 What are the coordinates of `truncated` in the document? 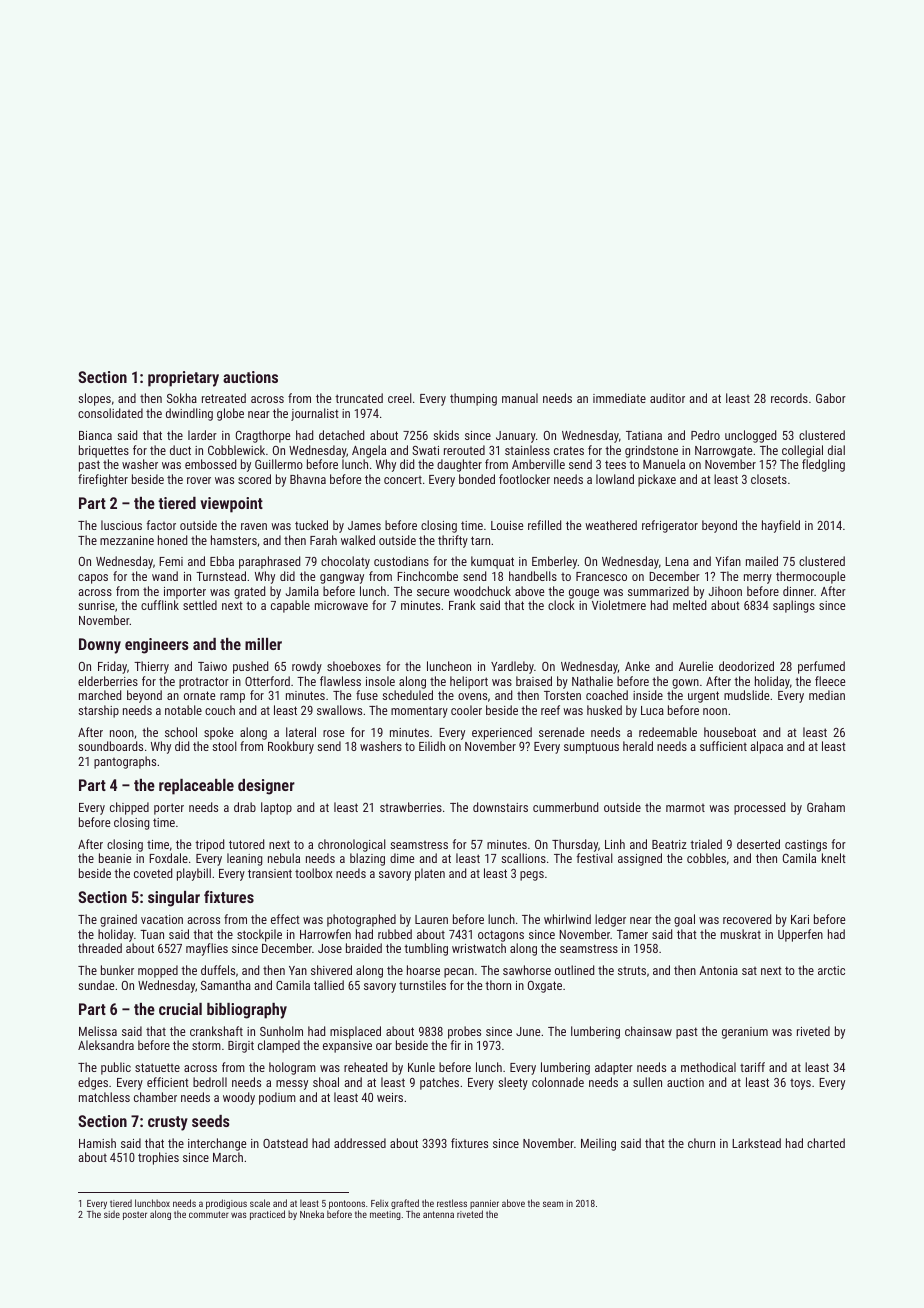 It's located at (359, 398).
